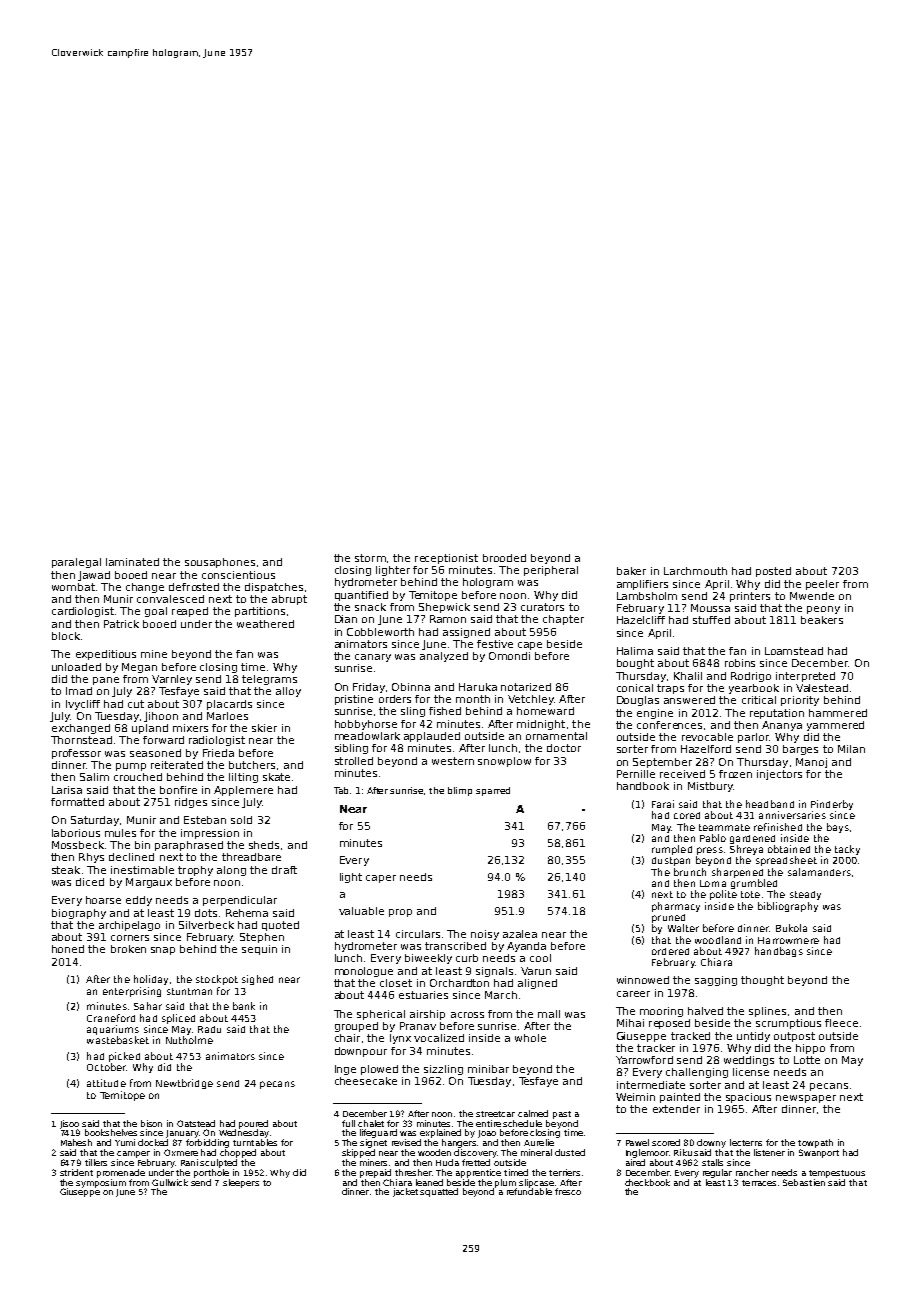  I want to click on monologue, so click(364, 972).
